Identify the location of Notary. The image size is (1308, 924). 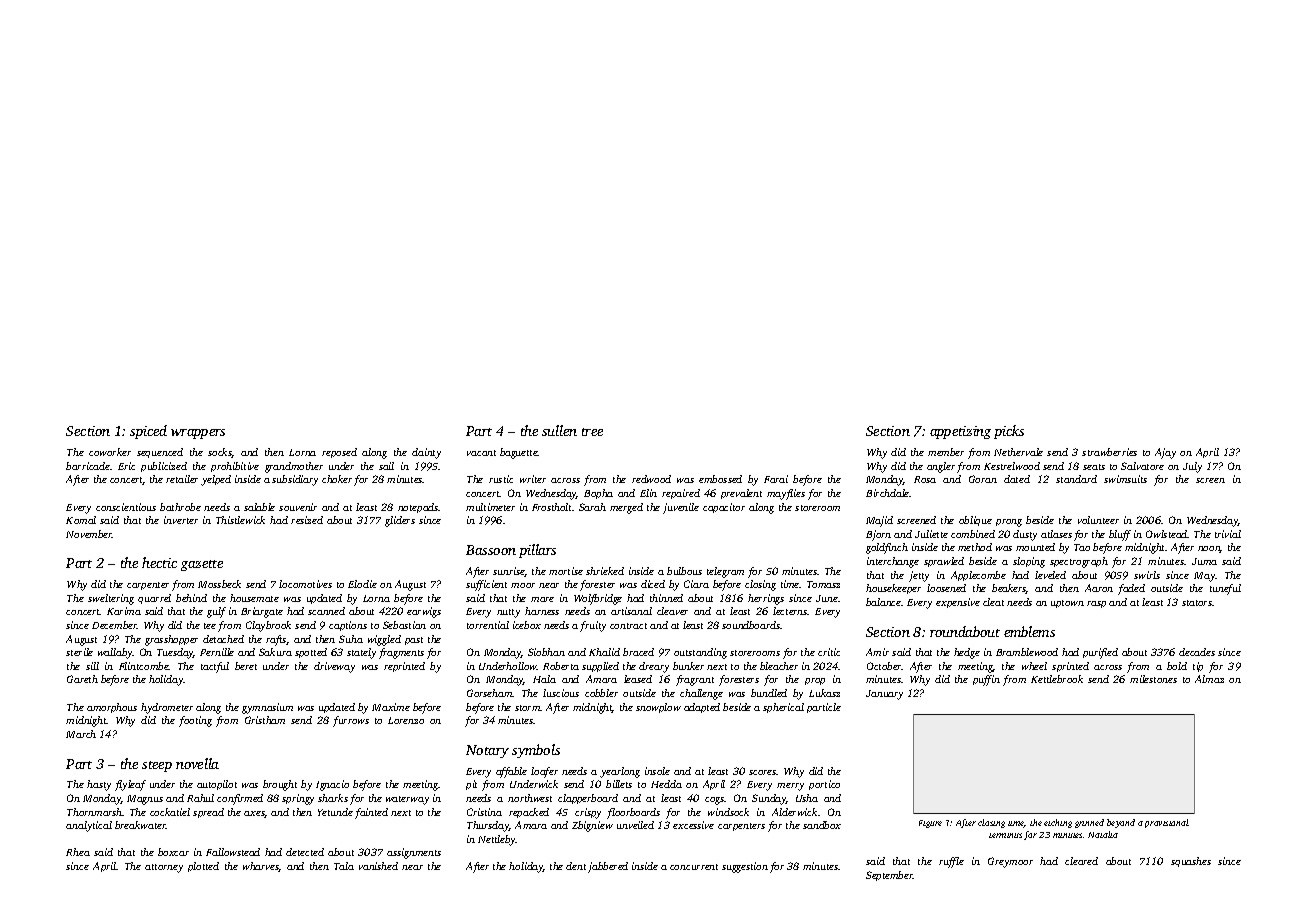
(487, 751).
